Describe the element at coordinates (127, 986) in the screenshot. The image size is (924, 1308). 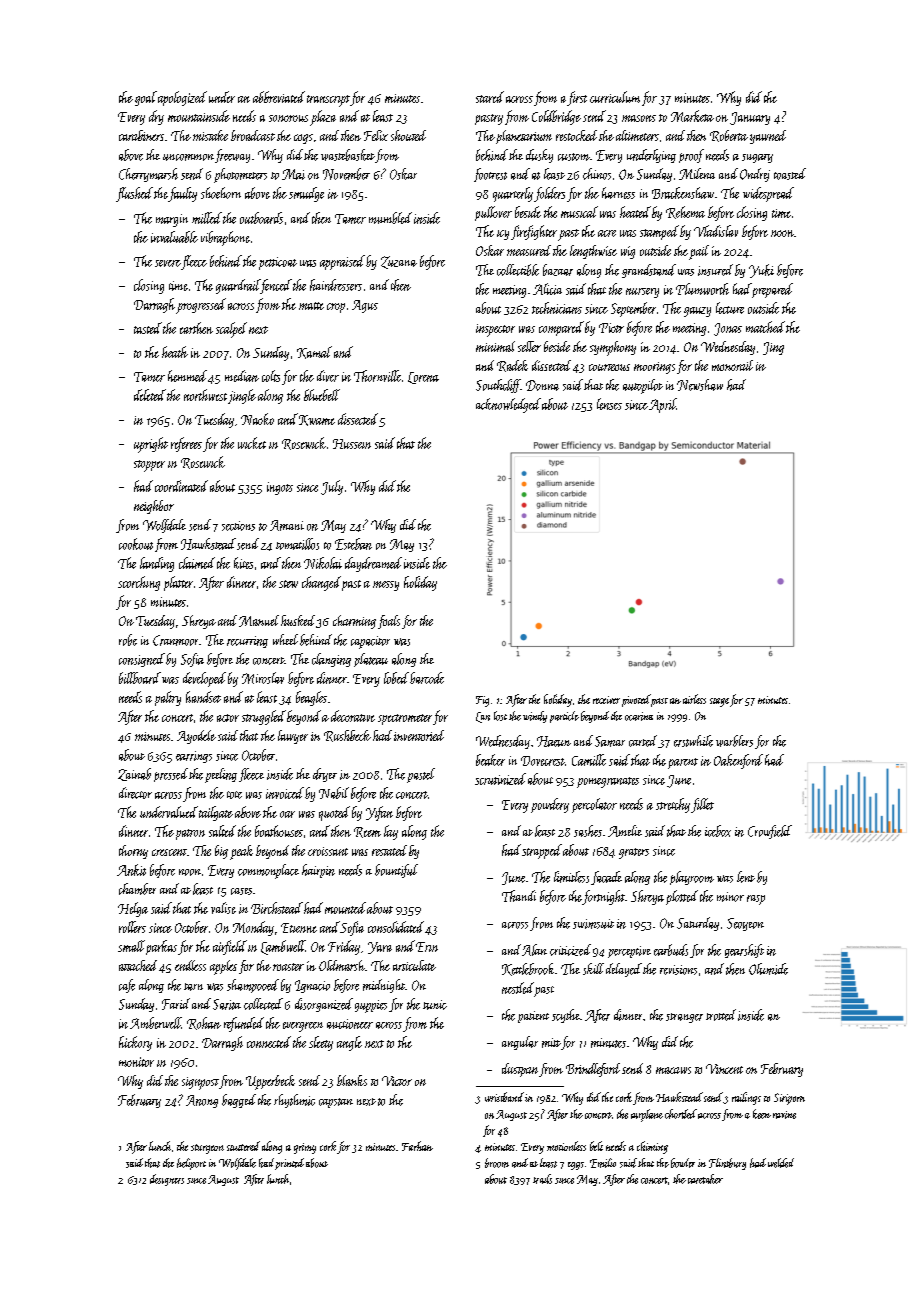
I see `cafe` at that location.
